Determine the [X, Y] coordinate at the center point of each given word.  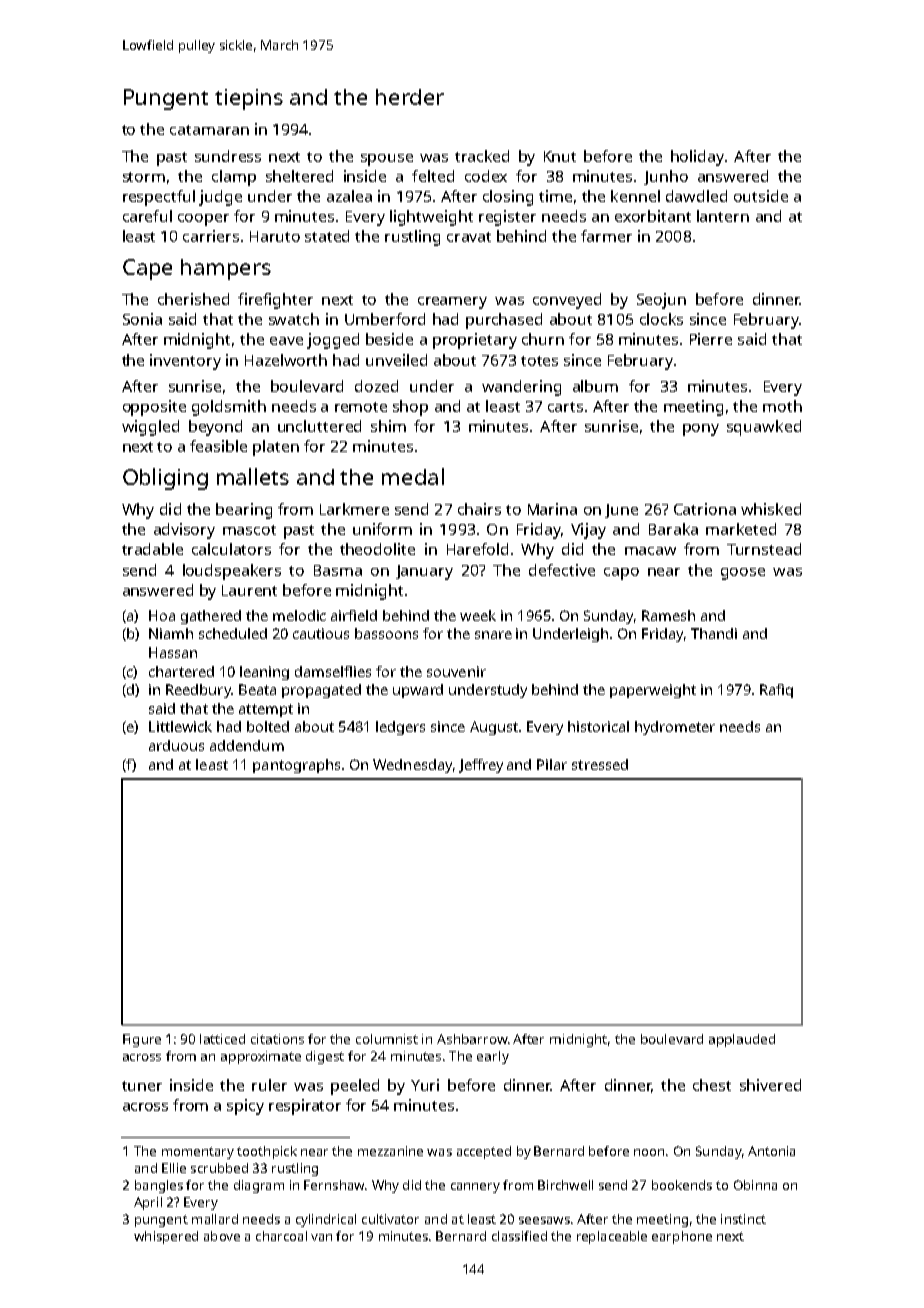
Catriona [705, 509]
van [321, 1237]
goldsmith [229, 408]
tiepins [249, 99]
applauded [742, 1040]
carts [565, 407]
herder [410, 97]
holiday [697, 158]
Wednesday [412, 766]
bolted [268, 726]
